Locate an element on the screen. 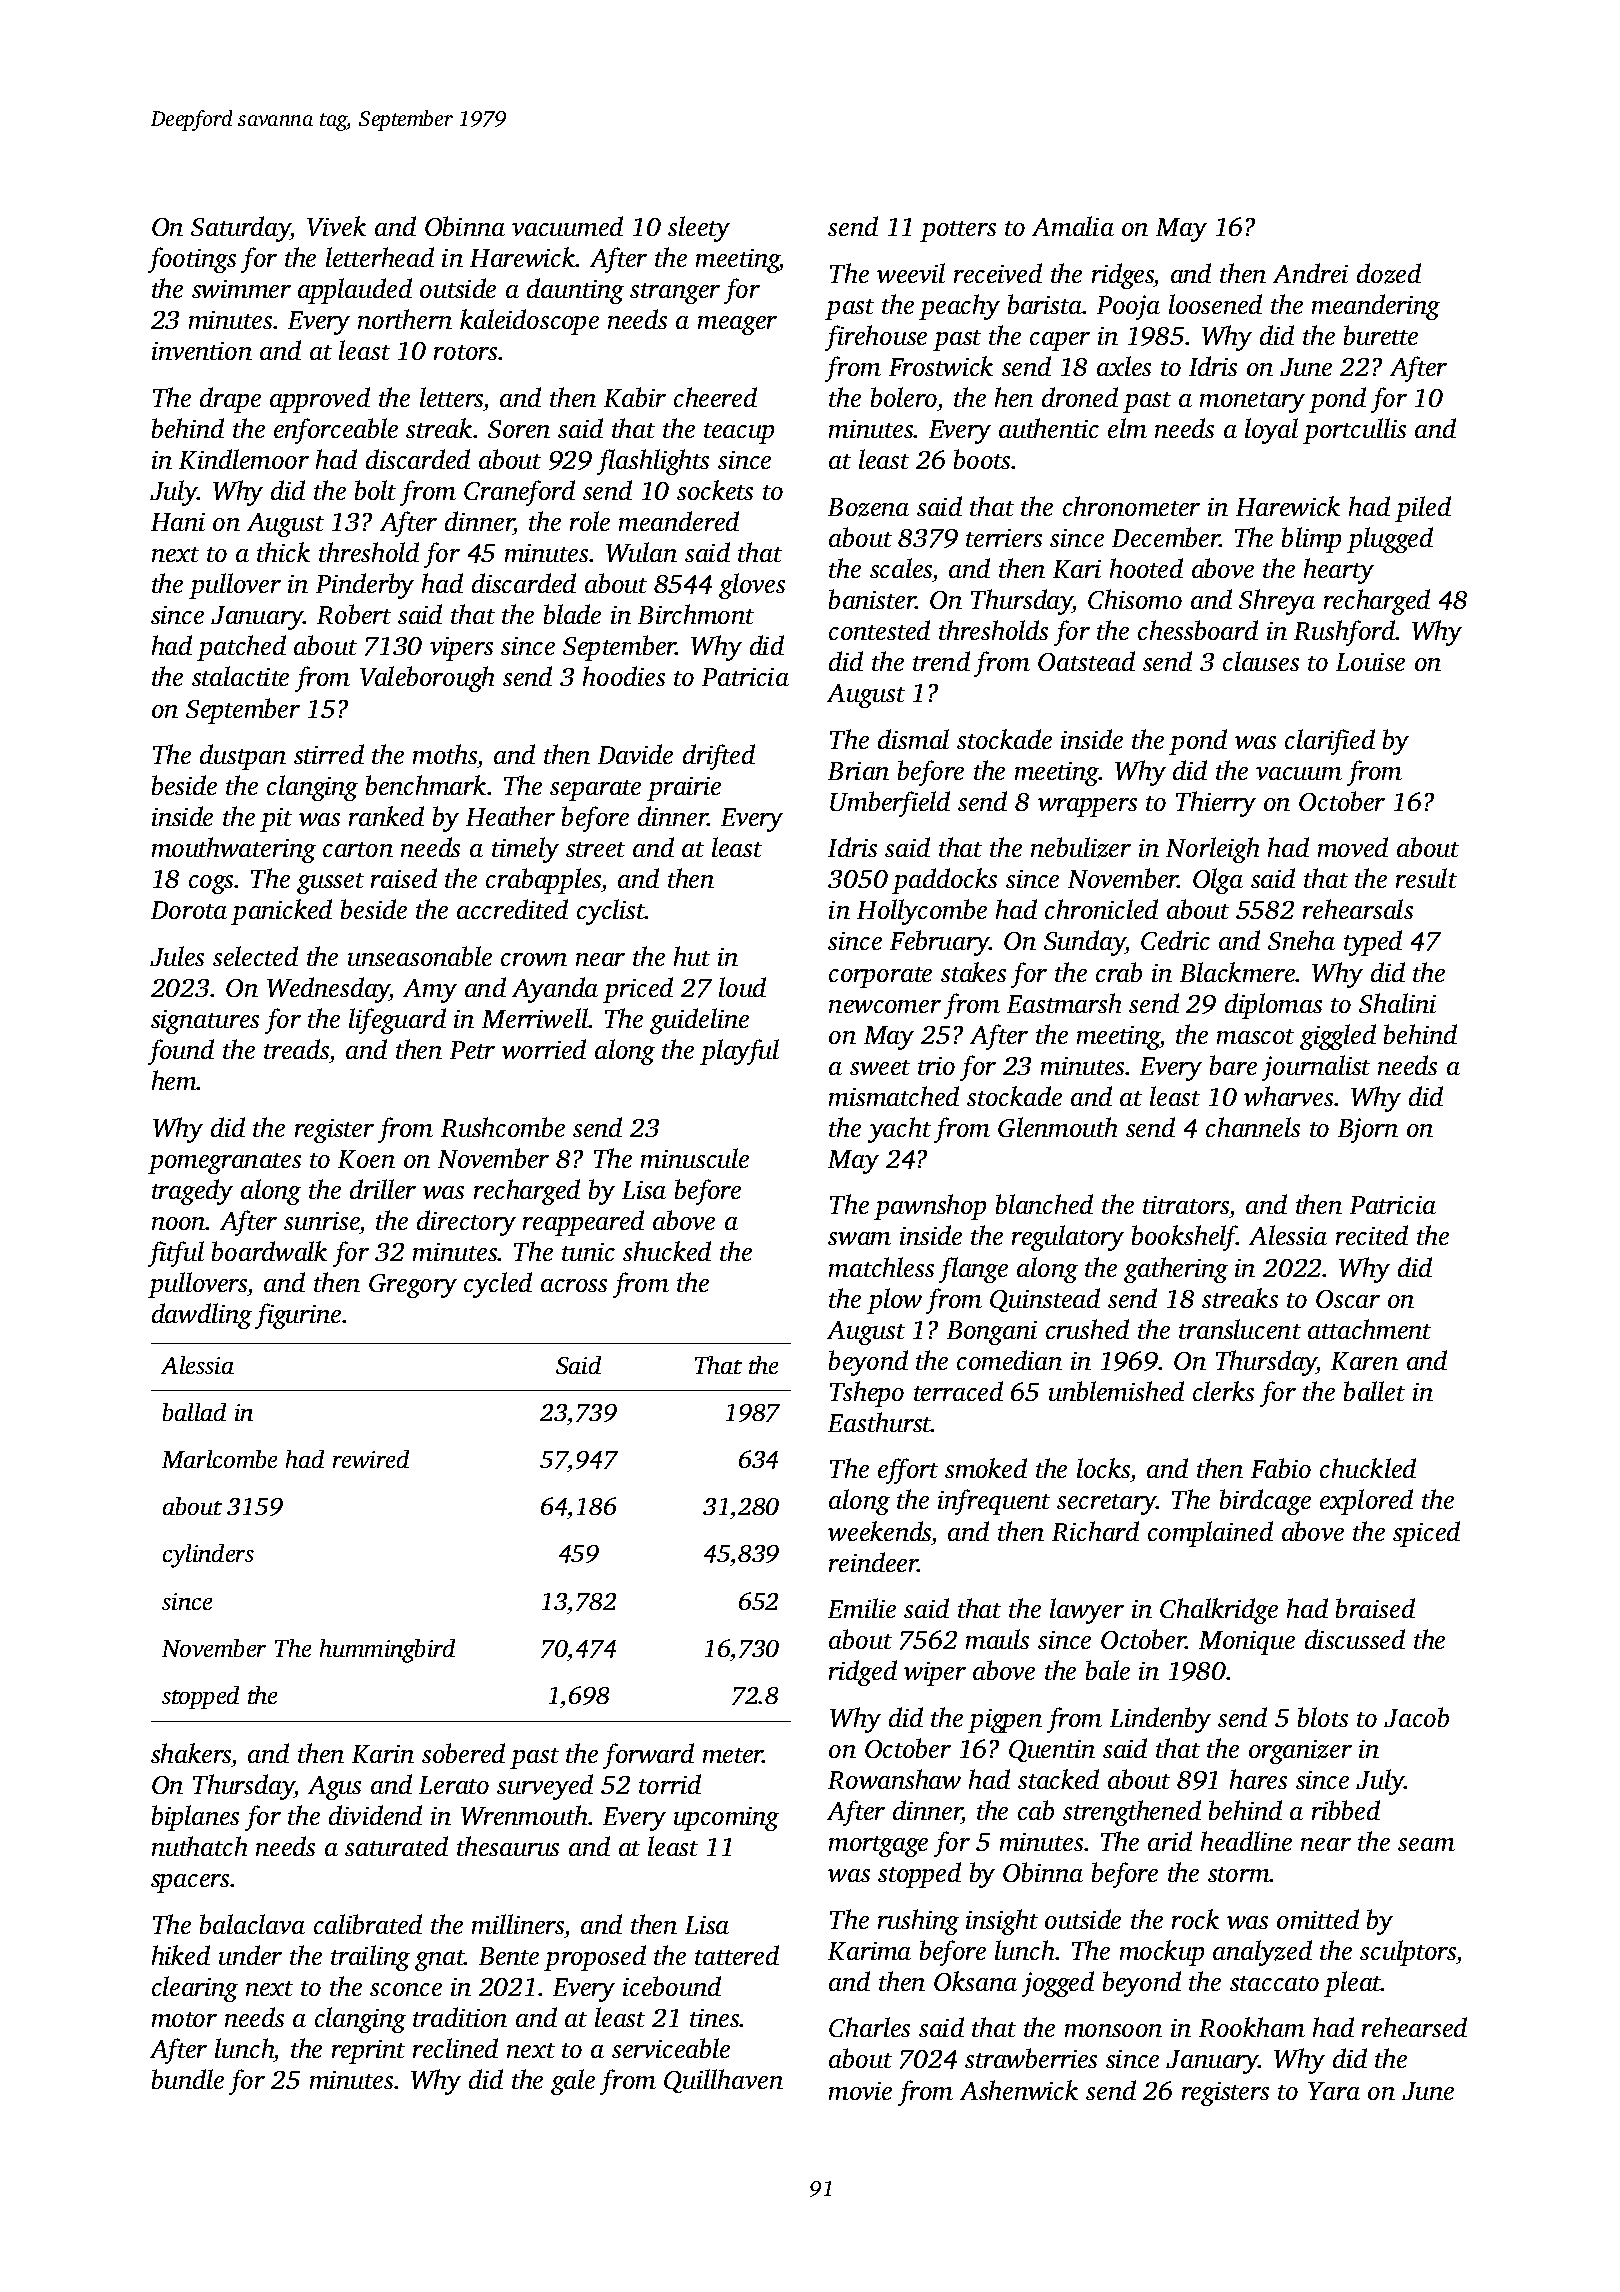 The width and height of the screenshot is (1620, 2292). bolero is located at coordinates (904, 397).
